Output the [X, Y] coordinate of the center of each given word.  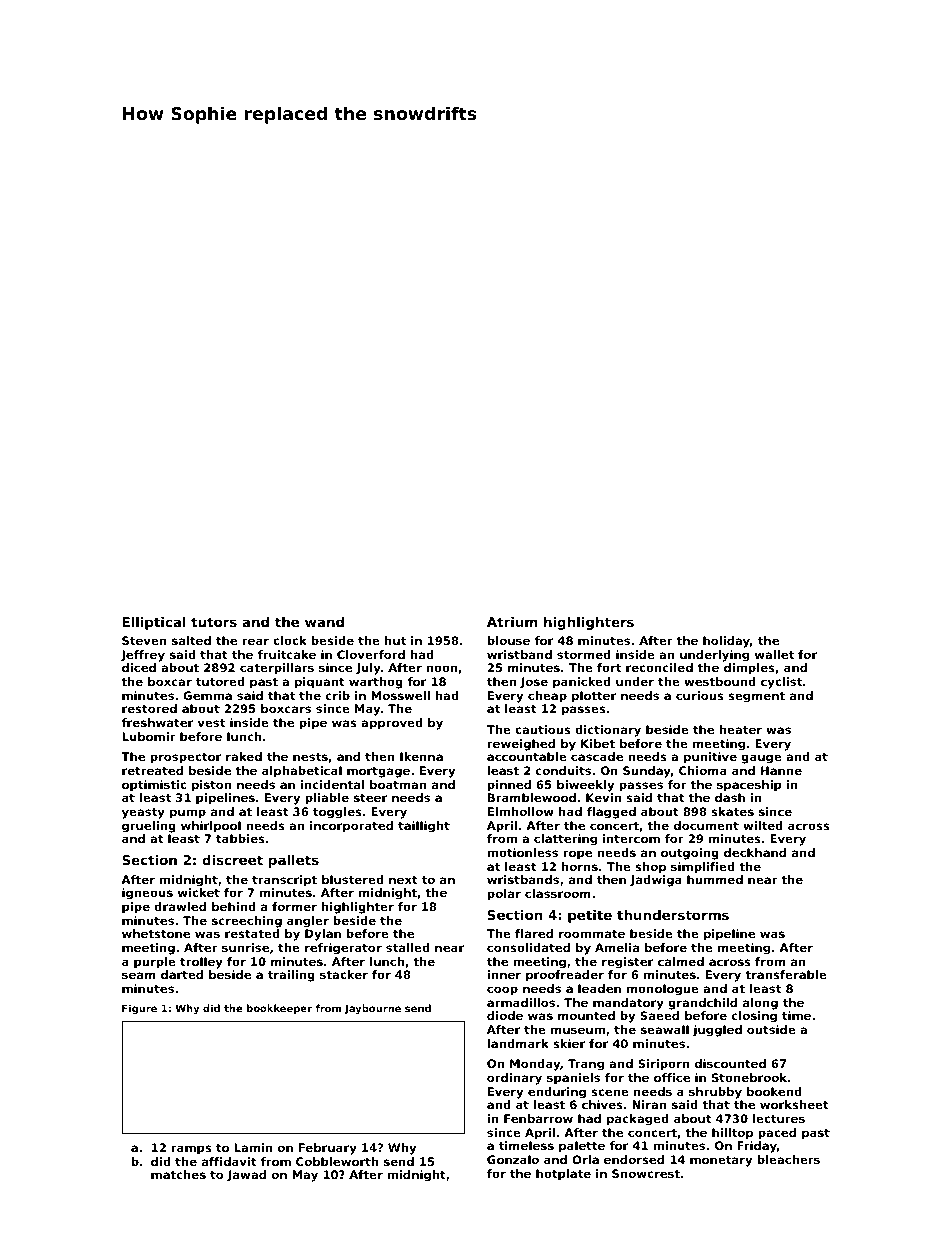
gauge [761, 759]
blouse [508, 640]
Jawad [246, 1176]
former [294, 906]
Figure [139, 1009]
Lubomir [149, 736]
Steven [144, 640]
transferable [786, 974]
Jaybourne [372, 1009]
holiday [726, 642]
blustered [353, 879]
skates [732, 811]
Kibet [598, 743]
